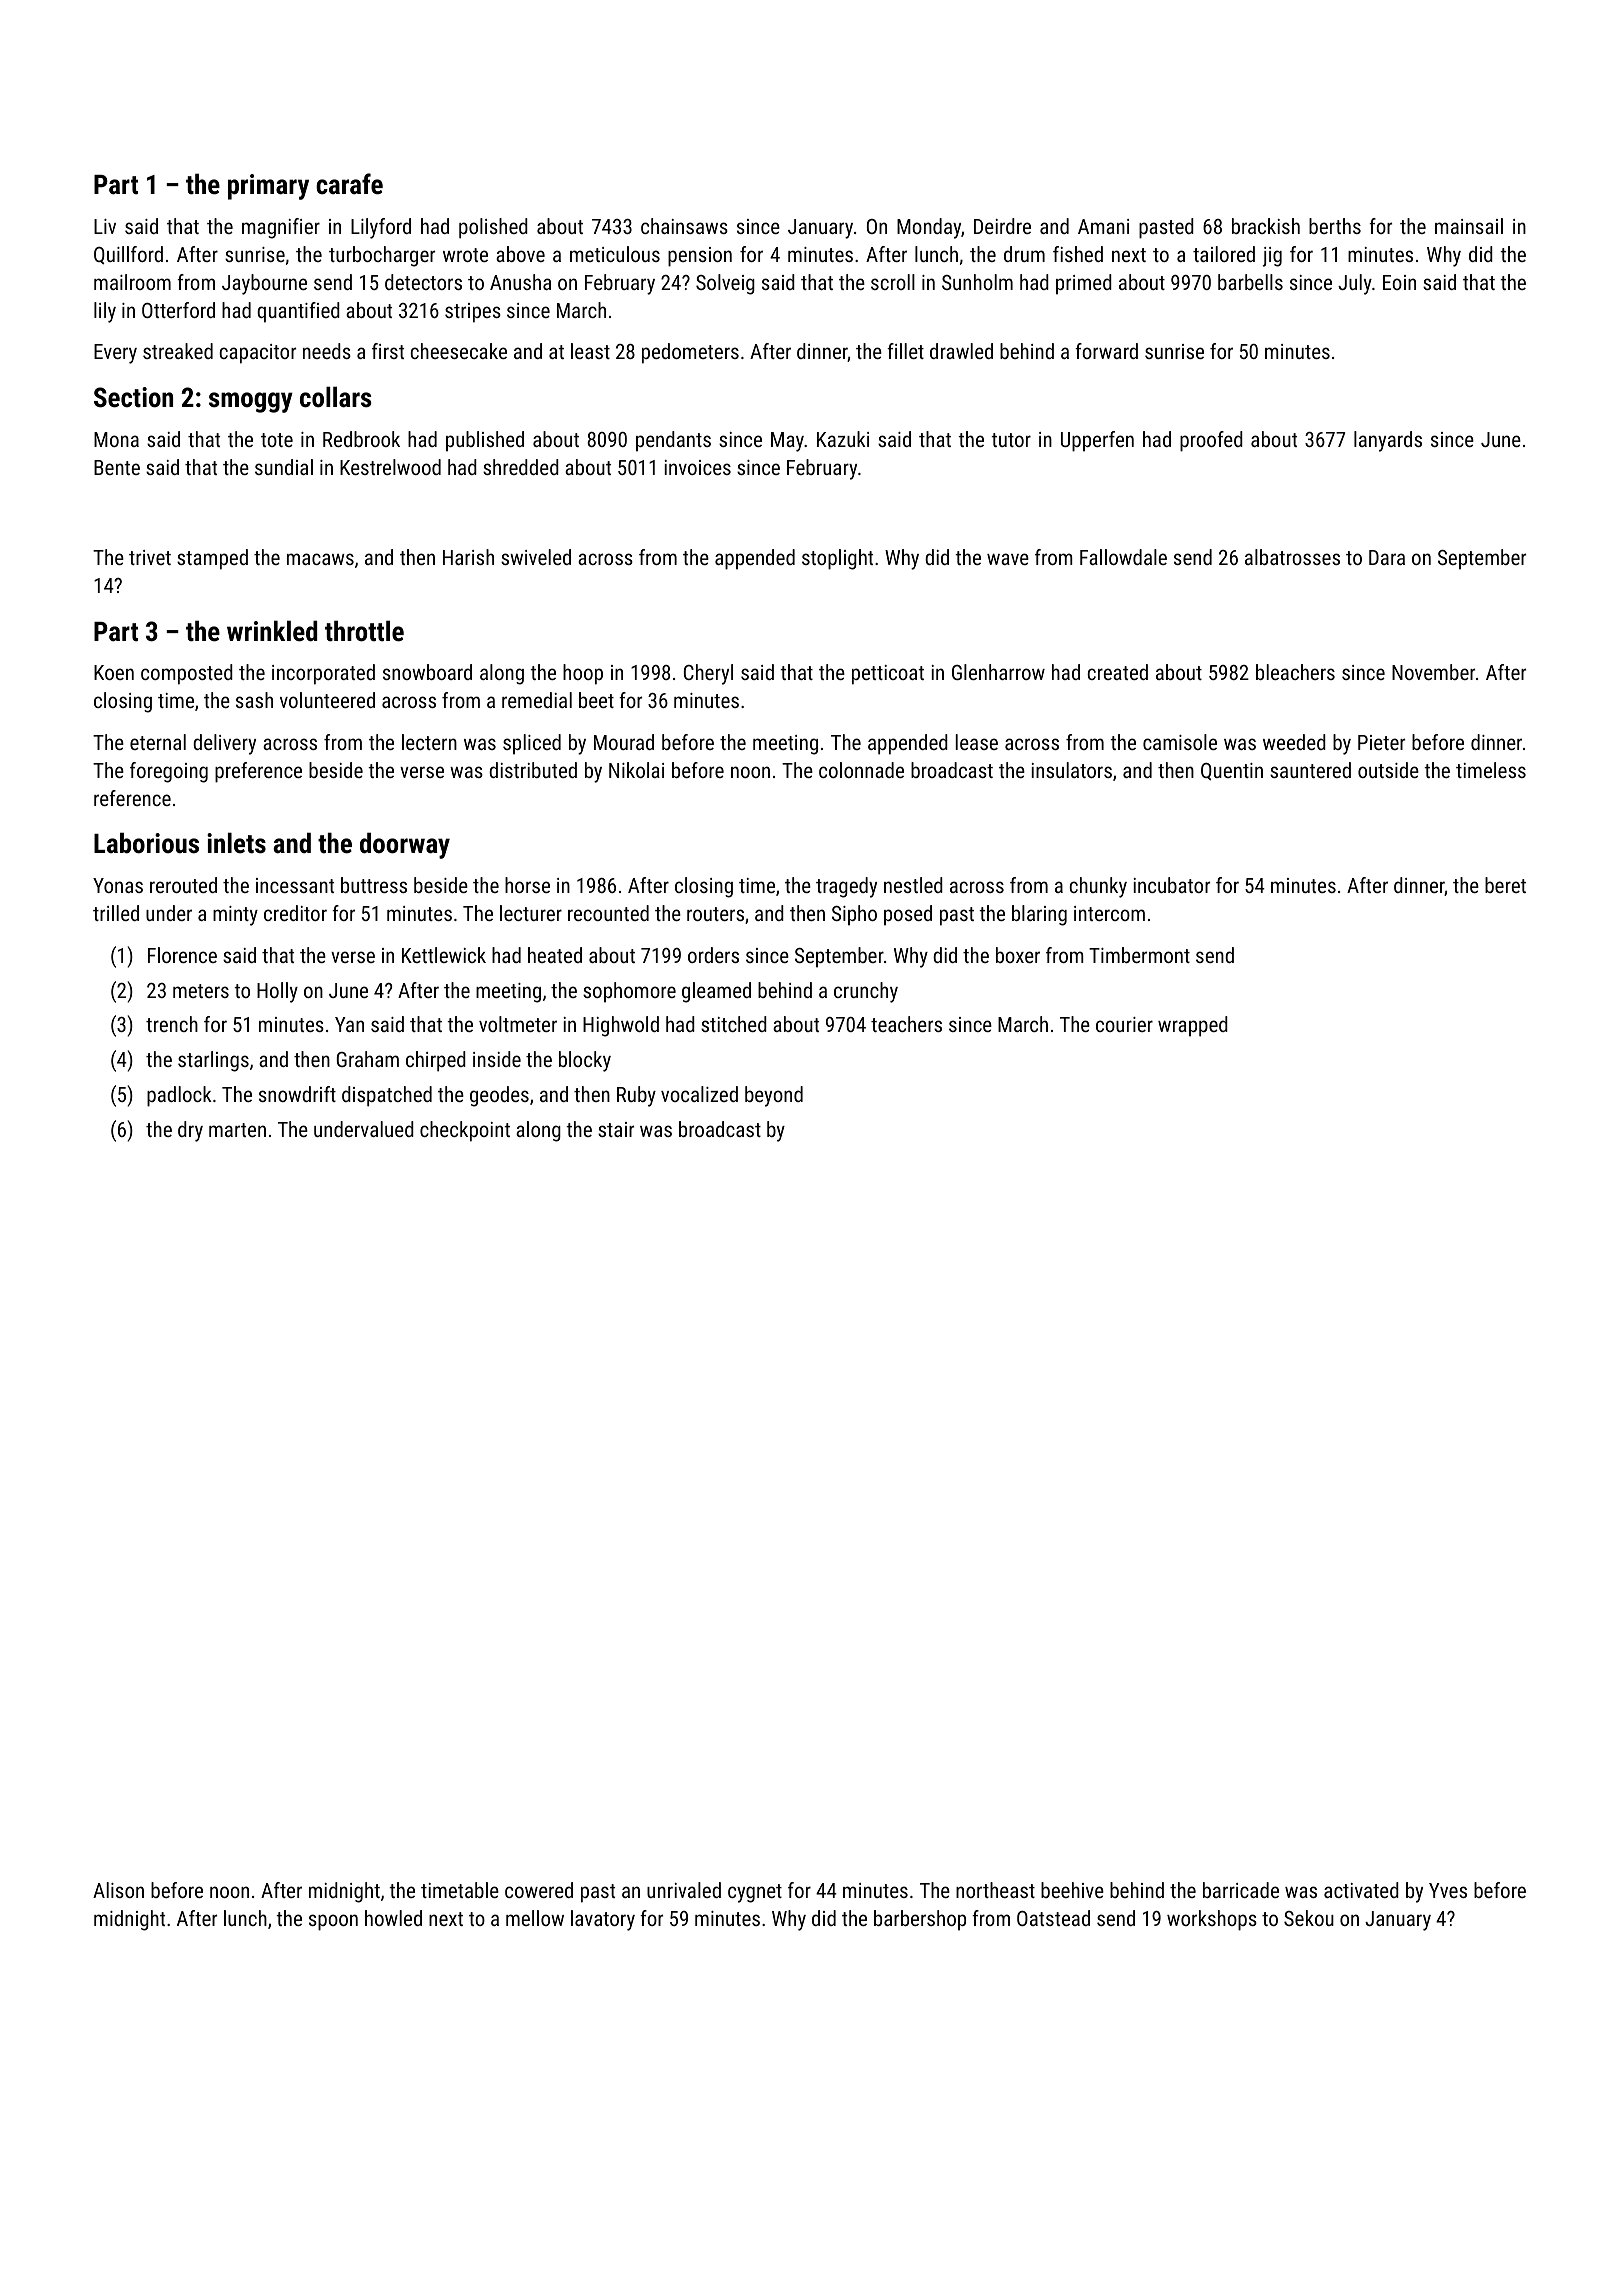 This document has height=2292, width=1620. I want to click on mainsail, so click(1469, 226).
